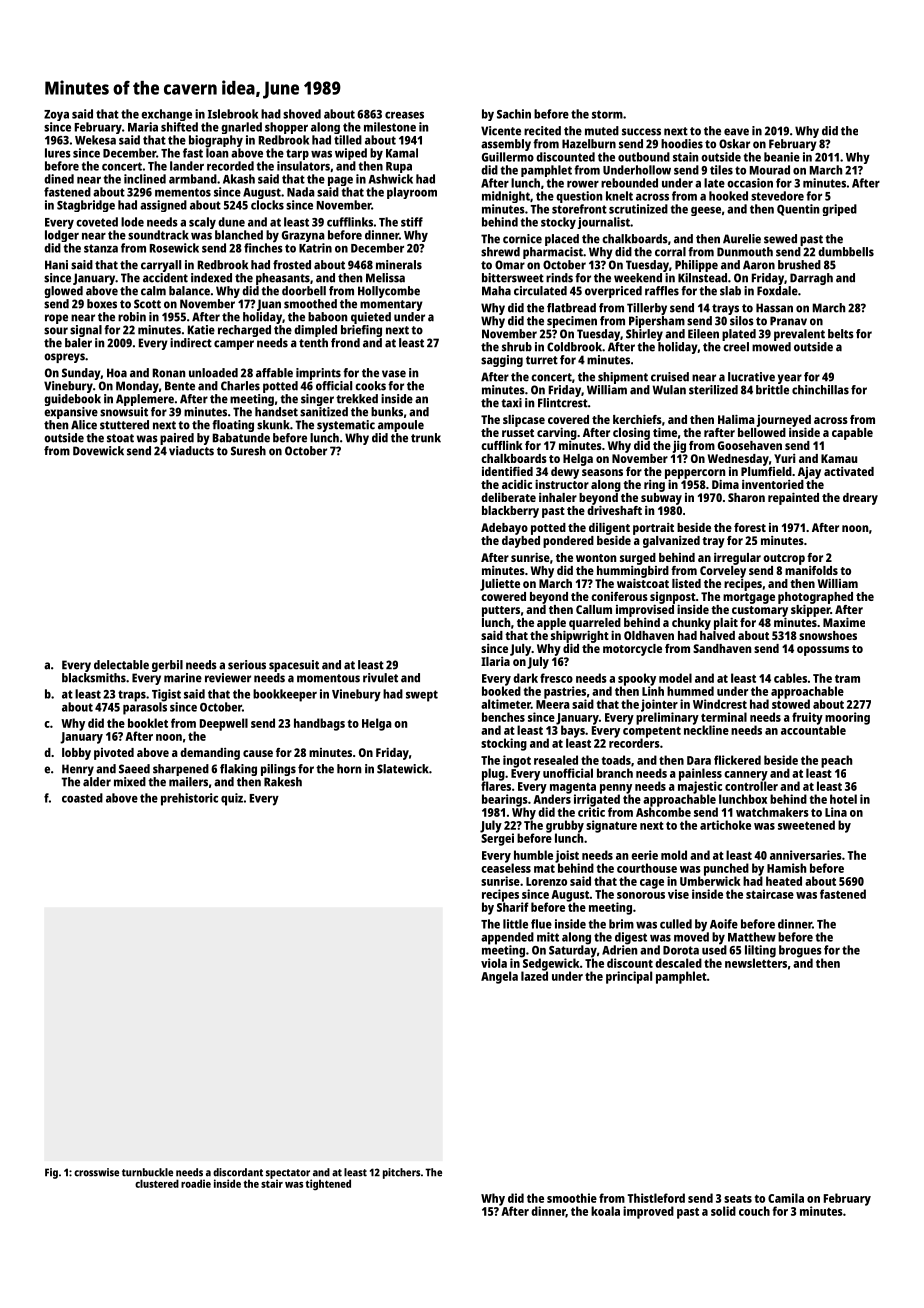 The width and height of the screenshot is (924, 1308). Describe the element at coordinates (426, 438) in the screenshot. I see `trunk` at that location.
